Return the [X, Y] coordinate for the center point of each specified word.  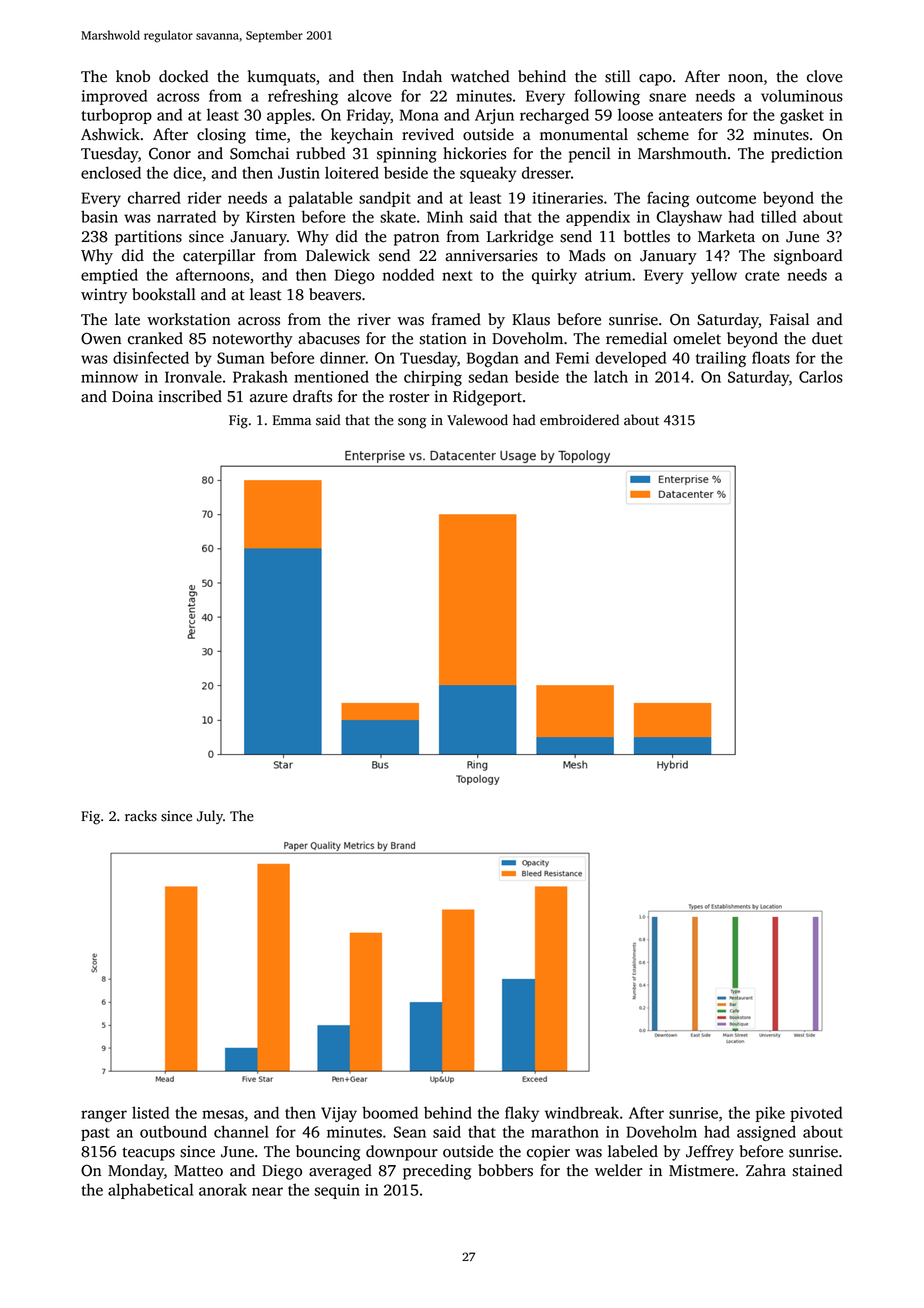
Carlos [821, 376]
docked [183, 76]
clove [824, 76]
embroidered [579, 420]
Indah [422, 76]
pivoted [816, 1114]
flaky [522, 1114]
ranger [104, 1116]
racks [141, 816]
